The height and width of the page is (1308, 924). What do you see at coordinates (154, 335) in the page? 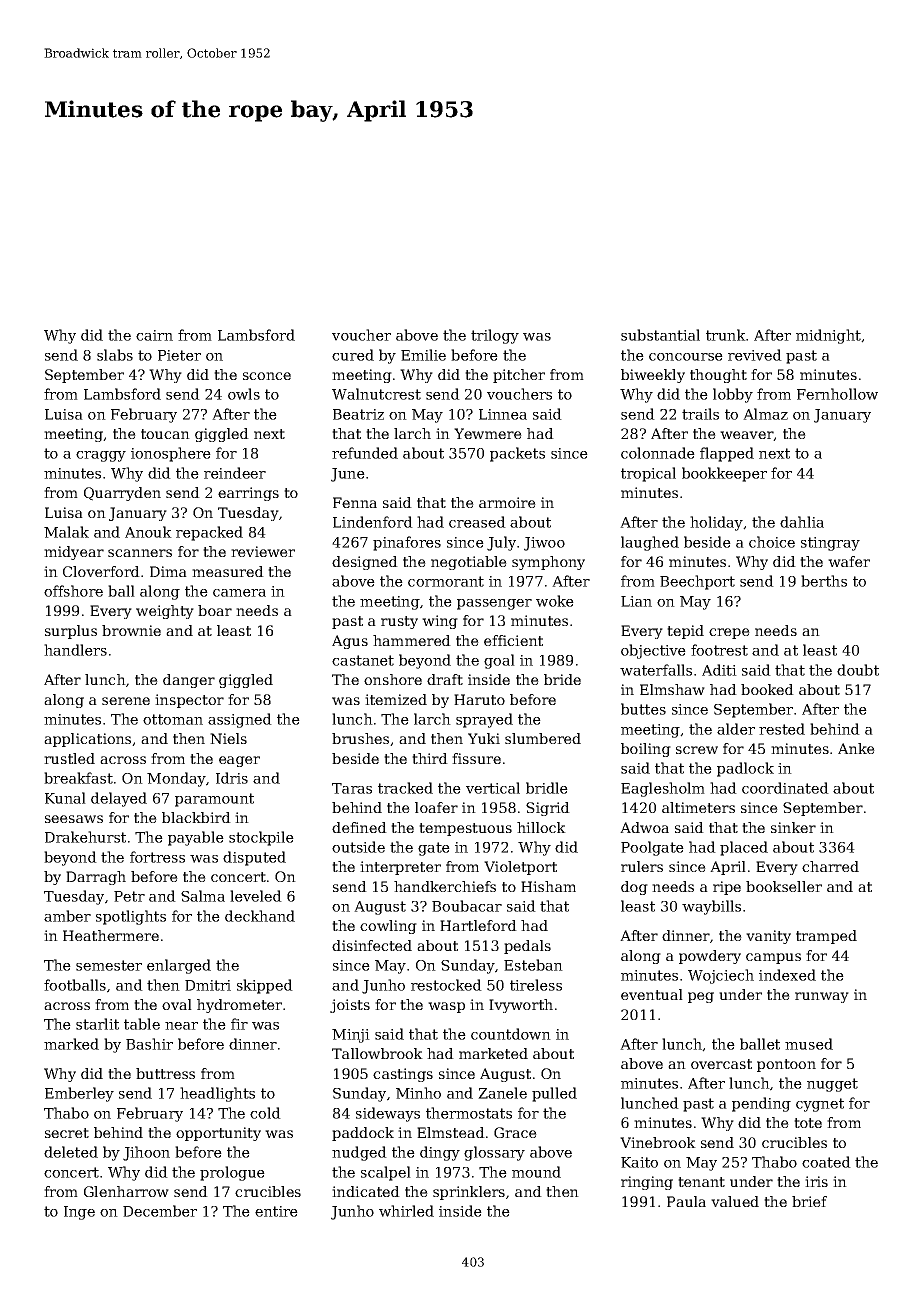
I see `cairn` at bounding box center [154, 335].
